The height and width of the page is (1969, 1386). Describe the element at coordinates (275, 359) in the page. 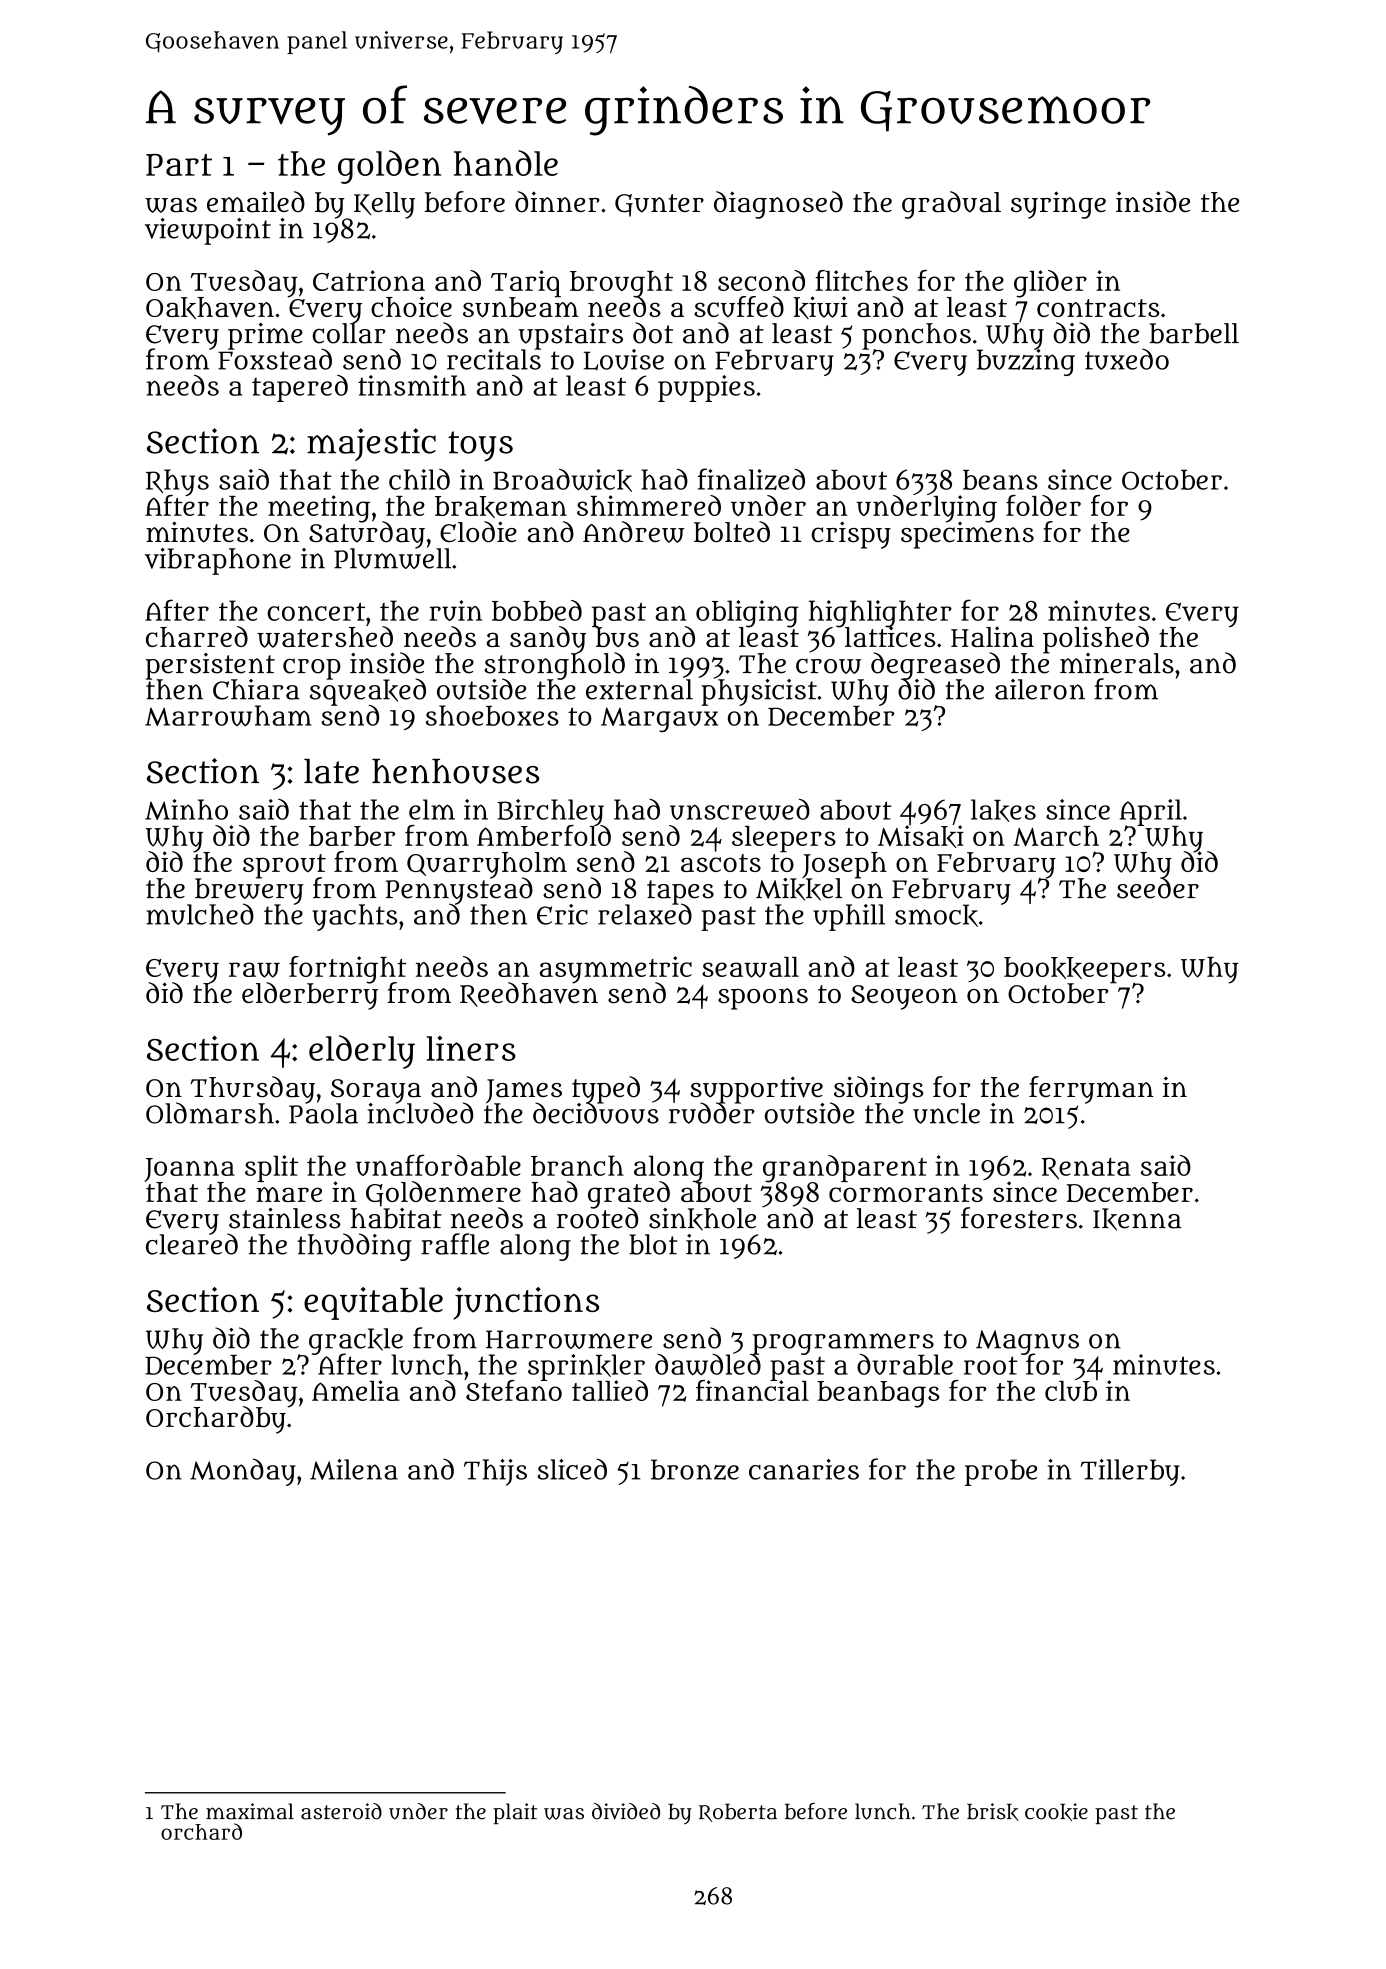

I see `Foxstead` at that location.
